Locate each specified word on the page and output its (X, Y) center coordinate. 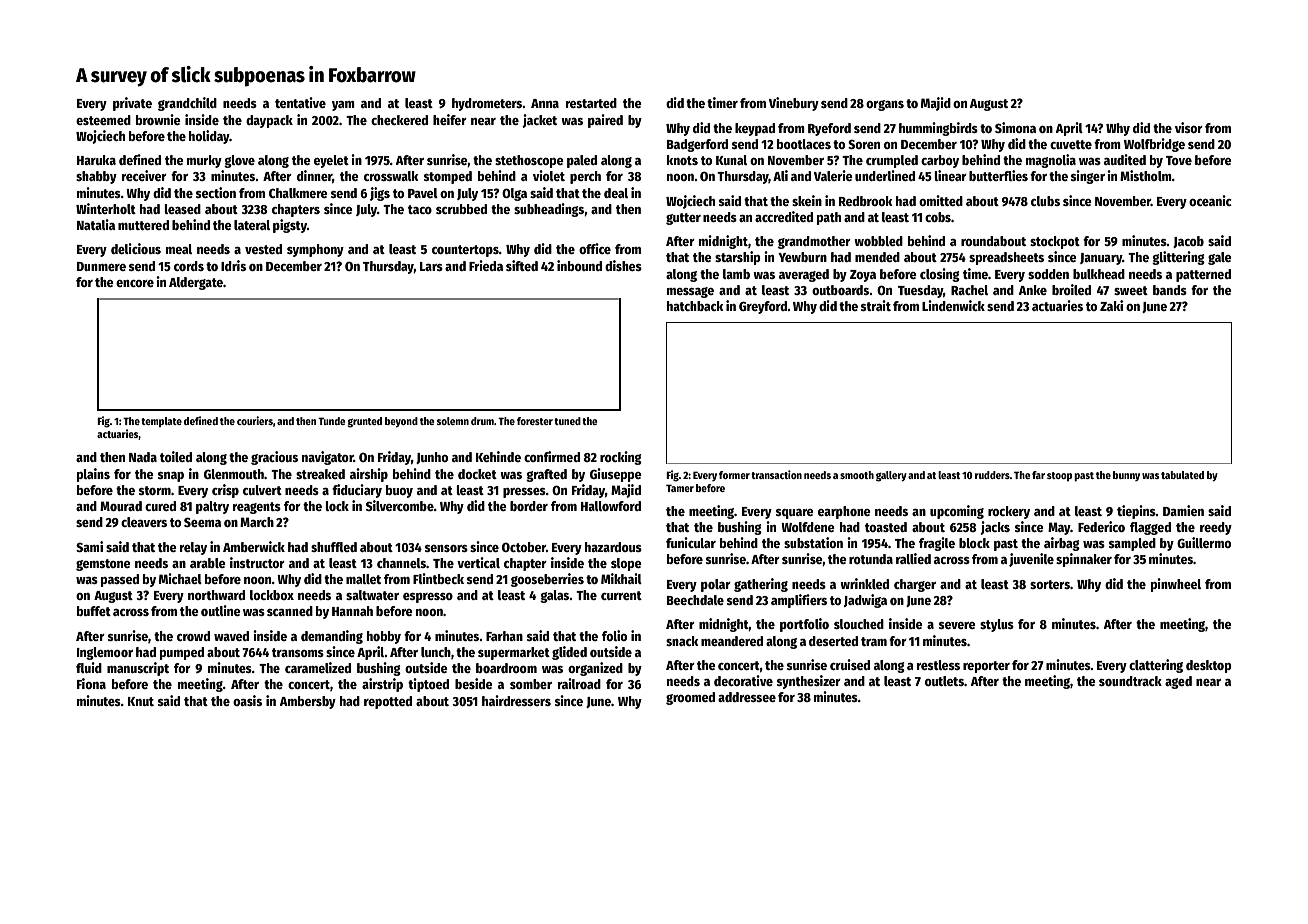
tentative (300, 102)
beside (474, 683)
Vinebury (794, 104)
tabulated (1182, 475)
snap (171, 477)
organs (885, 105)
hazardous (613, 547)
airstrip (382, 685)
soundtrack (1130, 681)
